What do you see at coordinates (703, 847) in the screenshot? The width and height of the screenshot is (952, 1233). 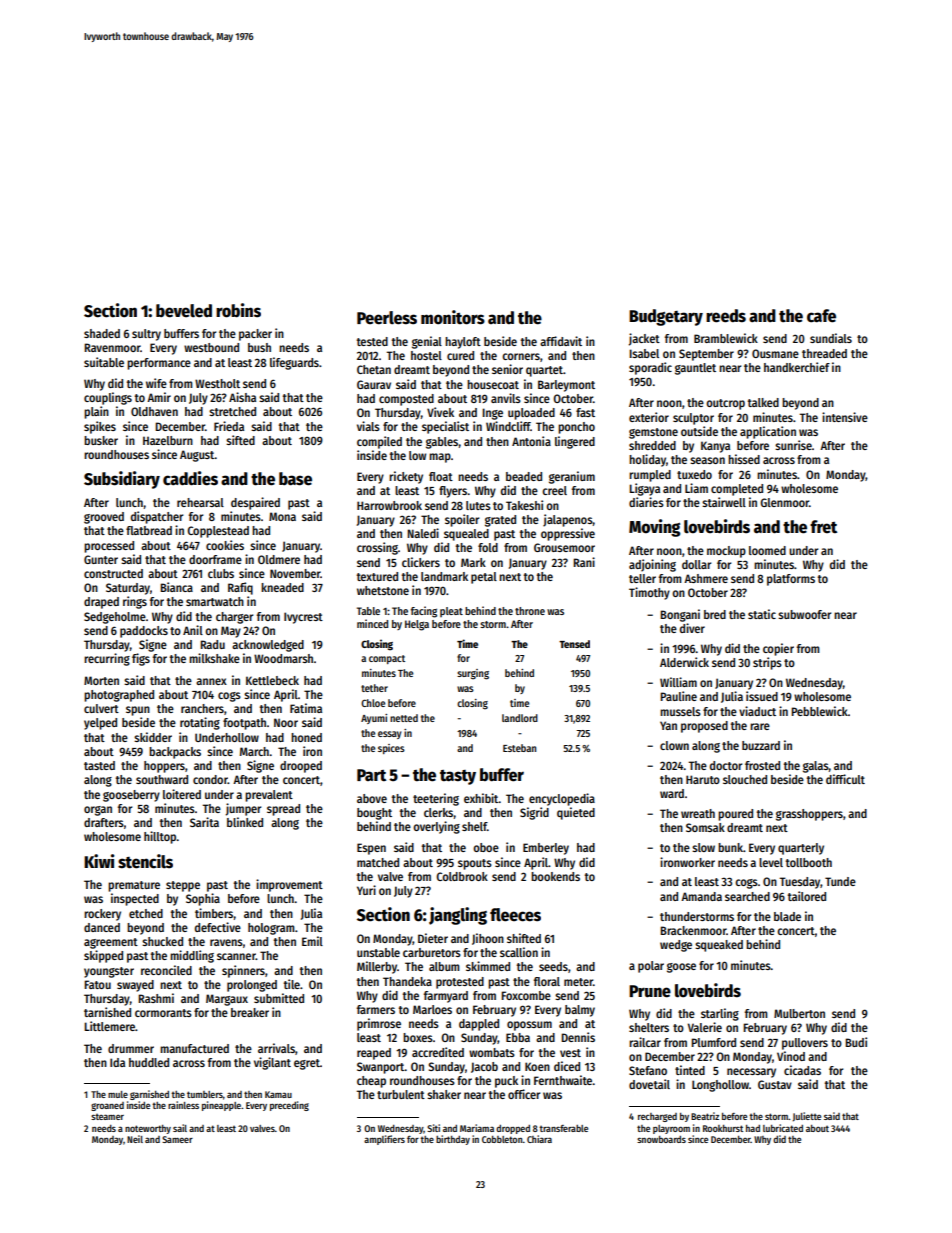 I see `slow` at bounding box center [703, 847].
